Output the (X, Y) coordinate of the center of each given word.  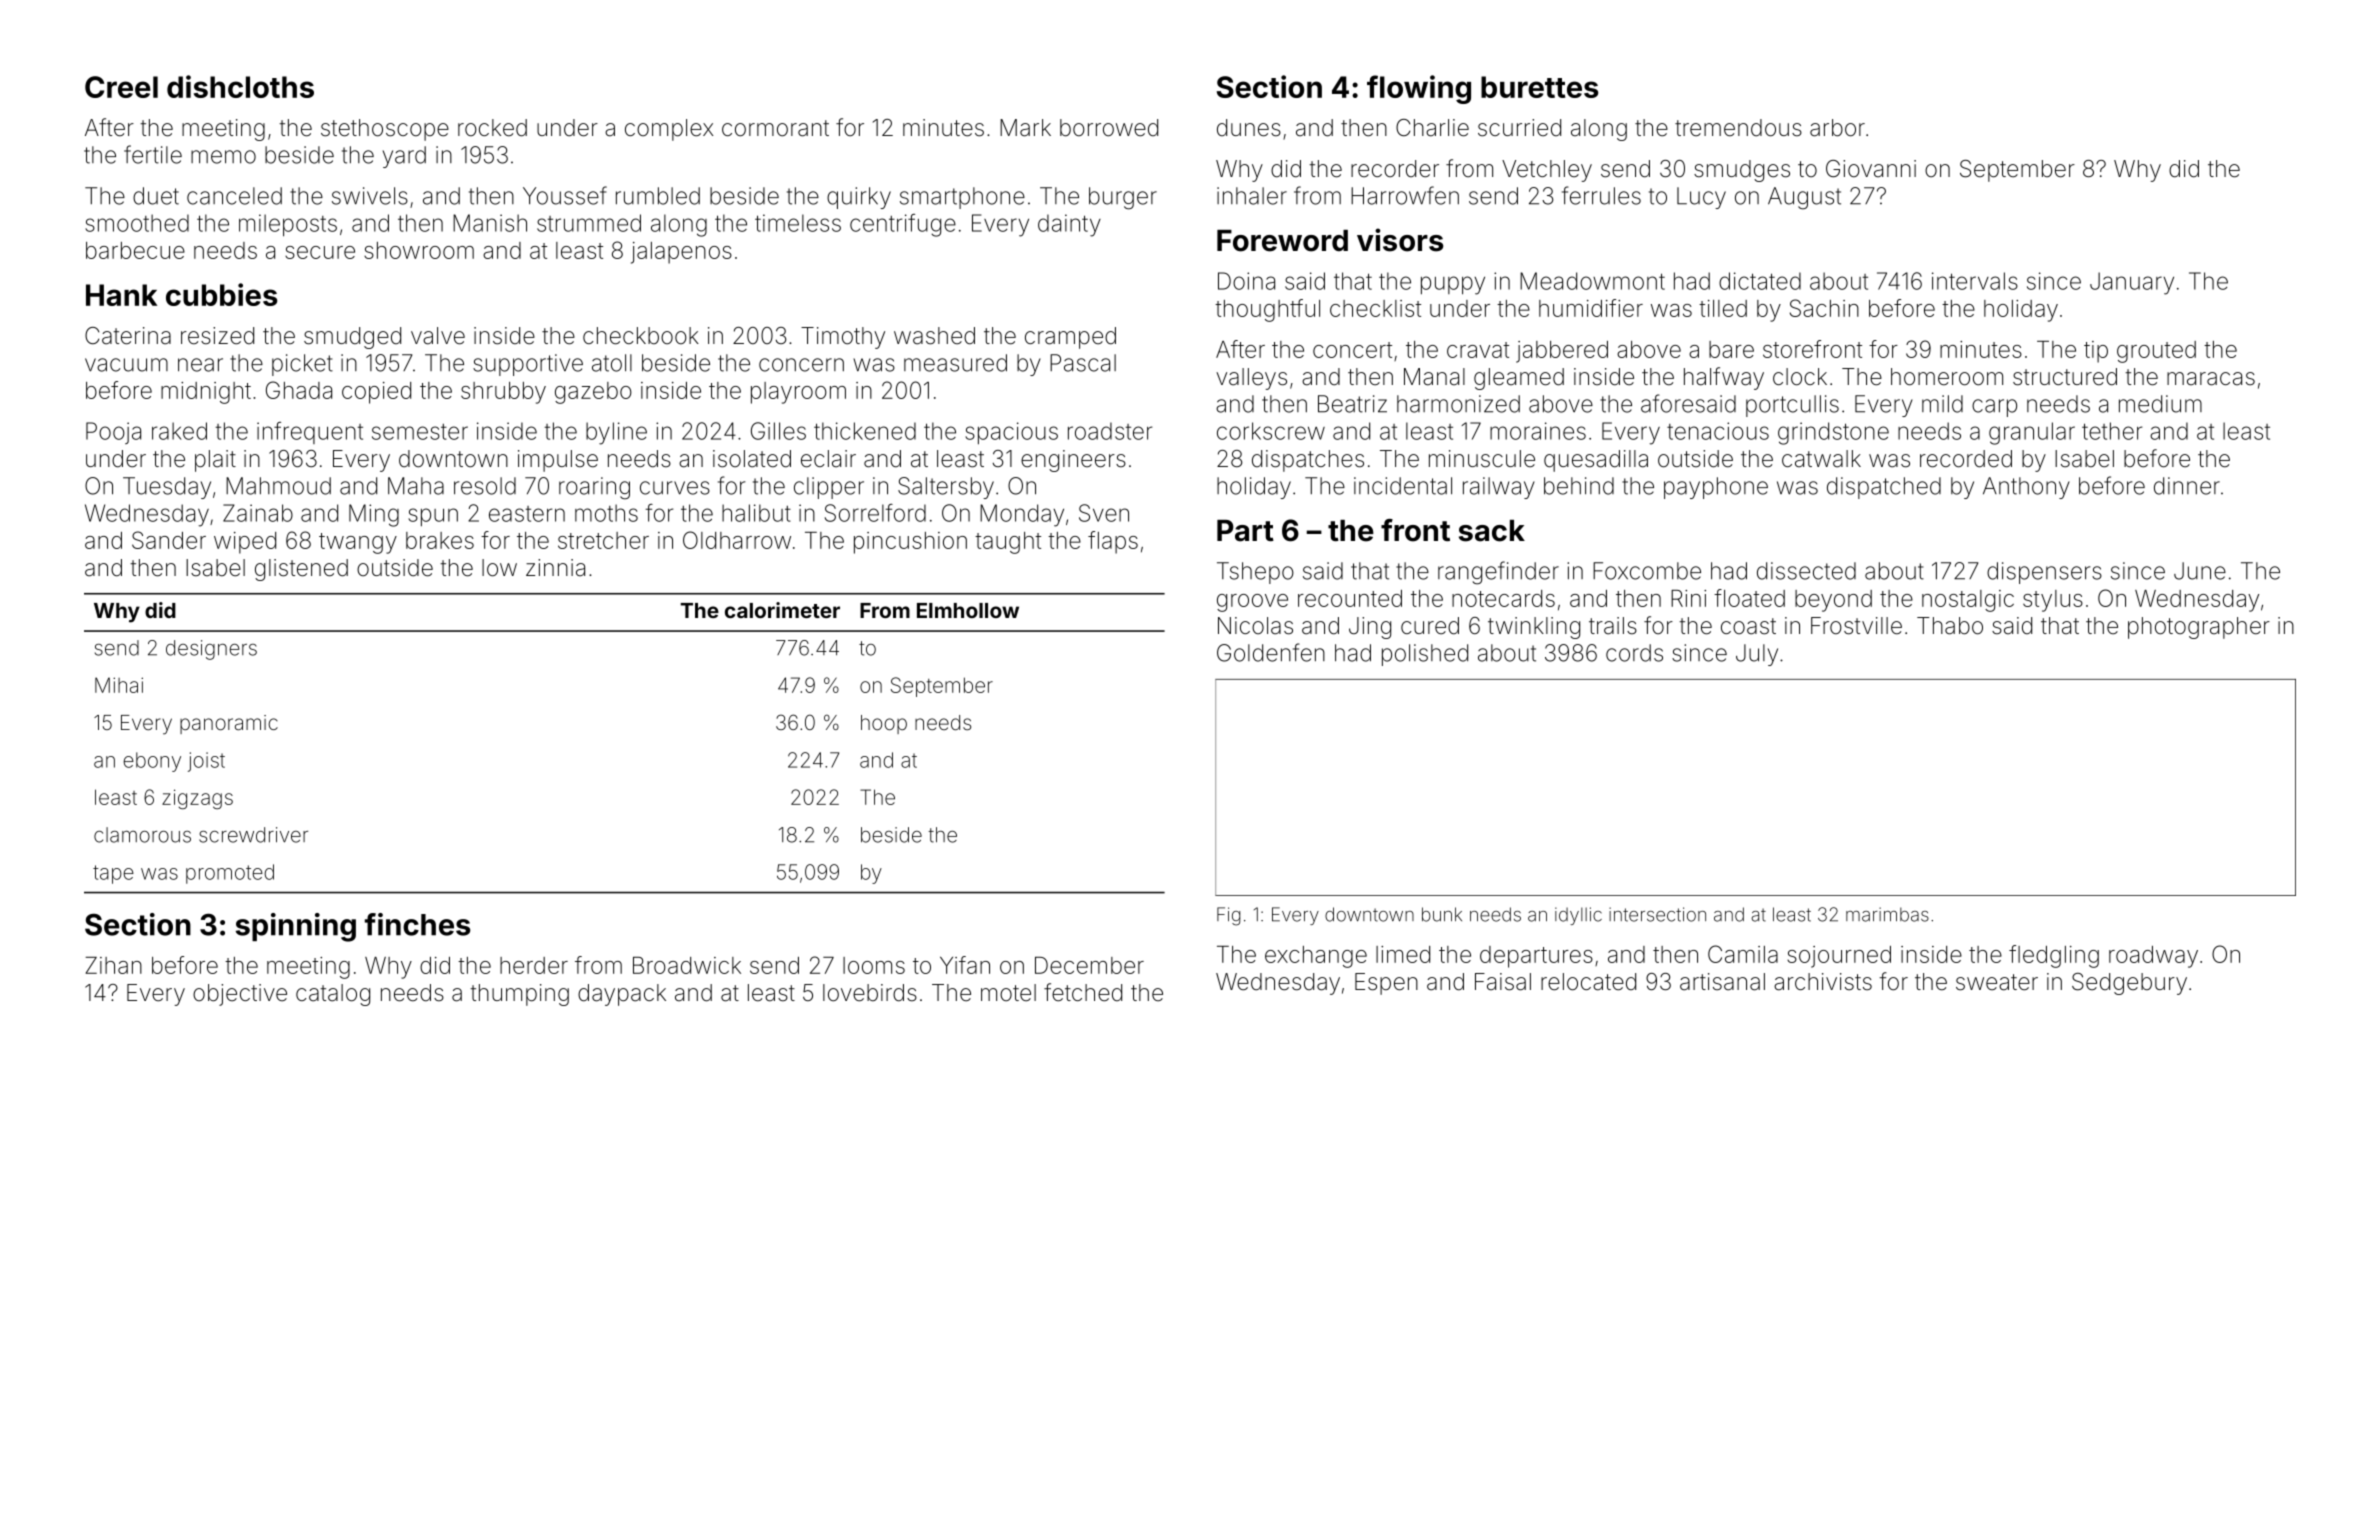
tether (2112, 431)
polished (1425, 655)
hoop (884, 724)
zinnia (555, 567)
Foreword (1282, 241)
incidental (1403, 486)
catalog (333, 995)
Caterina (128, 336)
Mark (1025, 128)
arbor (1837, 128)
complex (669, 130)
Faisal (1503, 982)
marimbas (1887, 914)
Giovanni (1871, 168)
